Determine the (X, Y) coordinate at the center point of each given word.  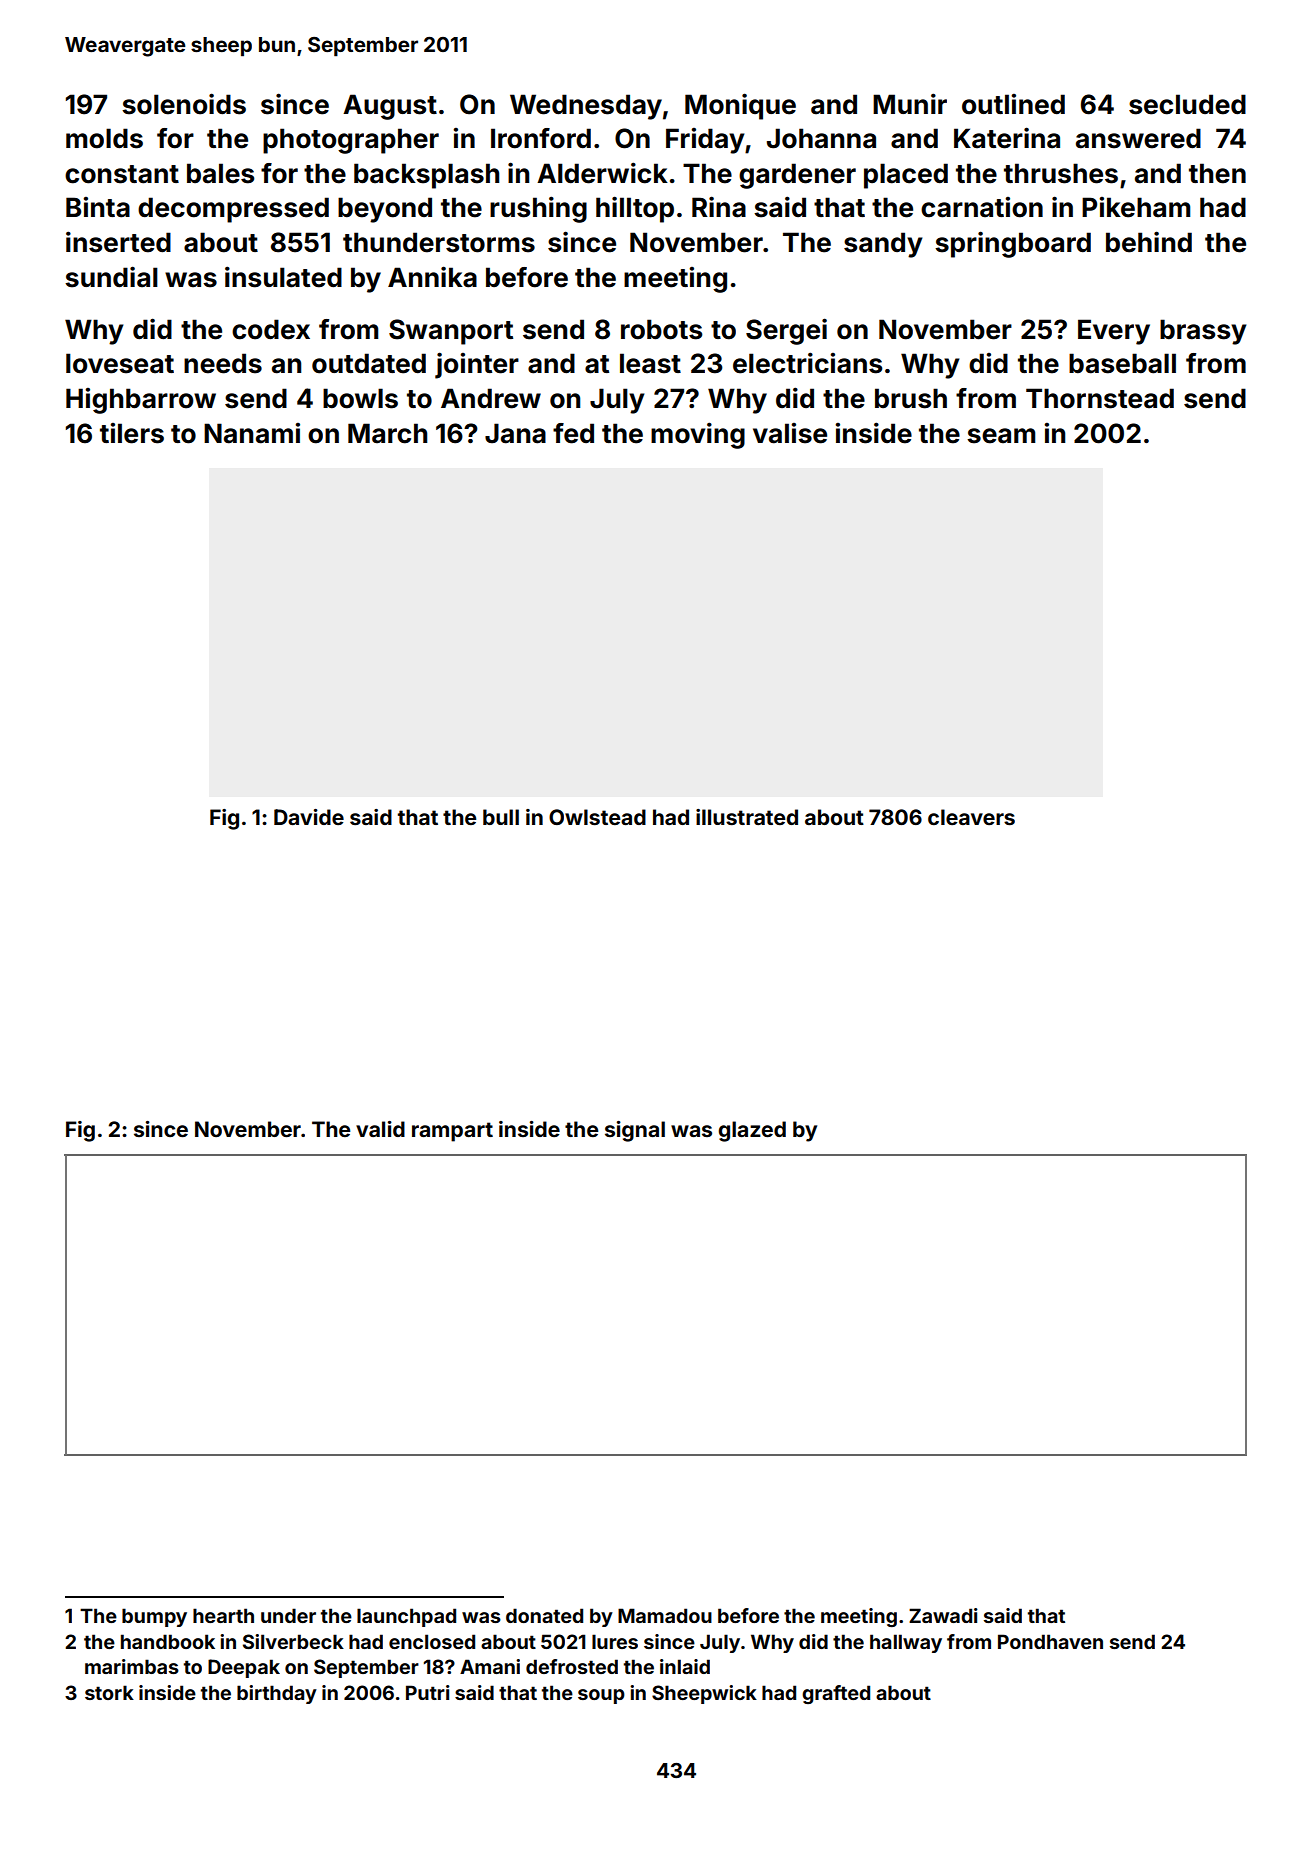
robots (661, 329)
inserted (118, 242)
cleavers (971, 817)
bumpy (154, 1617)
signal (635, 1131)
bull (501, 817)
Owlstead (597, 817)
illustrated (747, 817)
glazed (752, 1131)
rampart (452, 1132)
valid (380, 1129)
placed (906, 176)
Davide (309, 817)
